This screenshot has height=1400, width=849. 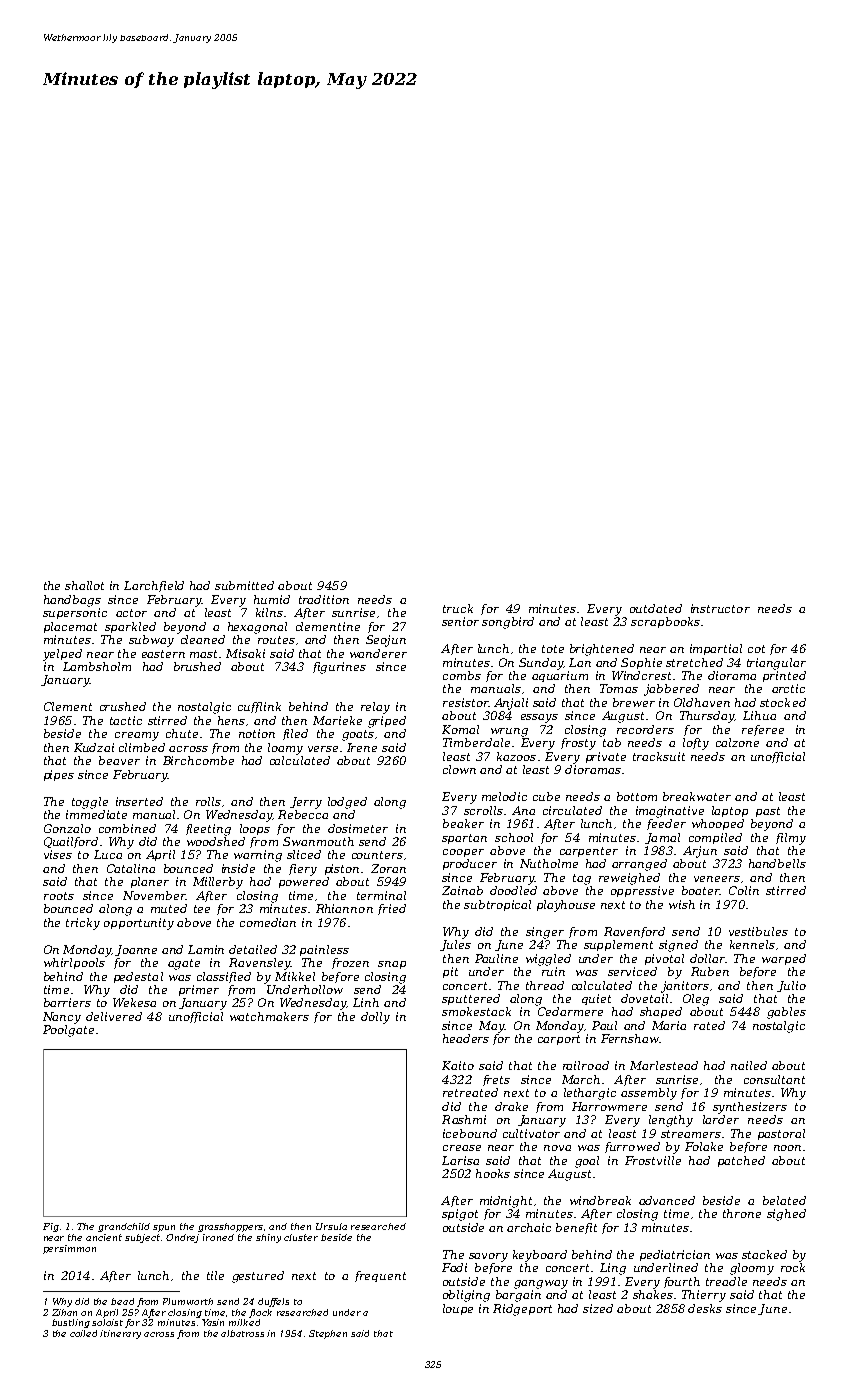 What do you see at coordinates (244, 585) in the screenshot?
I see `submitted` at bounding box center [244, 585].
